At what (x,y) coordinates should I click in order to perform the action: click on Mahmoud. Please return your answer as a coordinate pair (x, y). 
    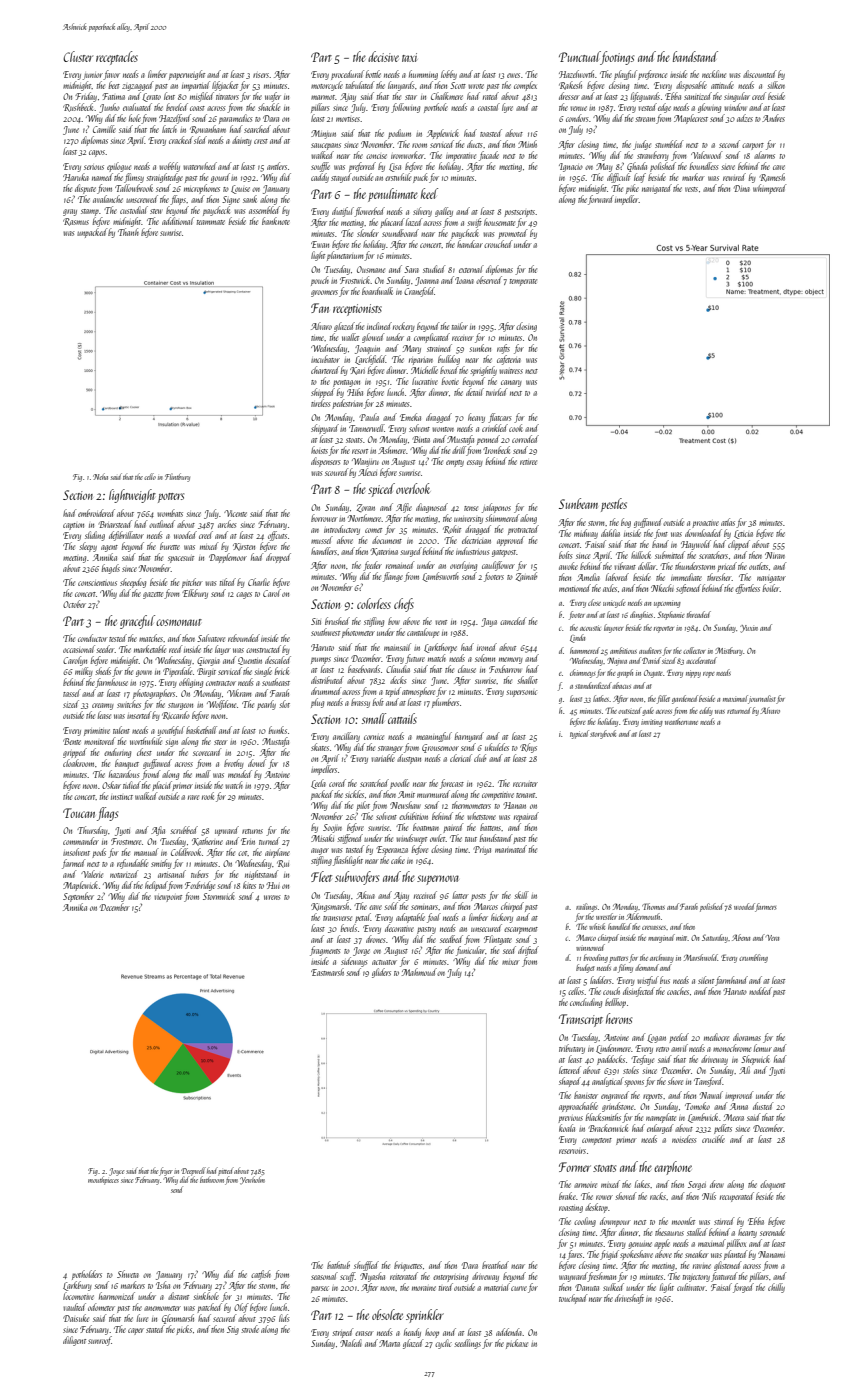
    Looking at the image, I should click on (419, 972).
